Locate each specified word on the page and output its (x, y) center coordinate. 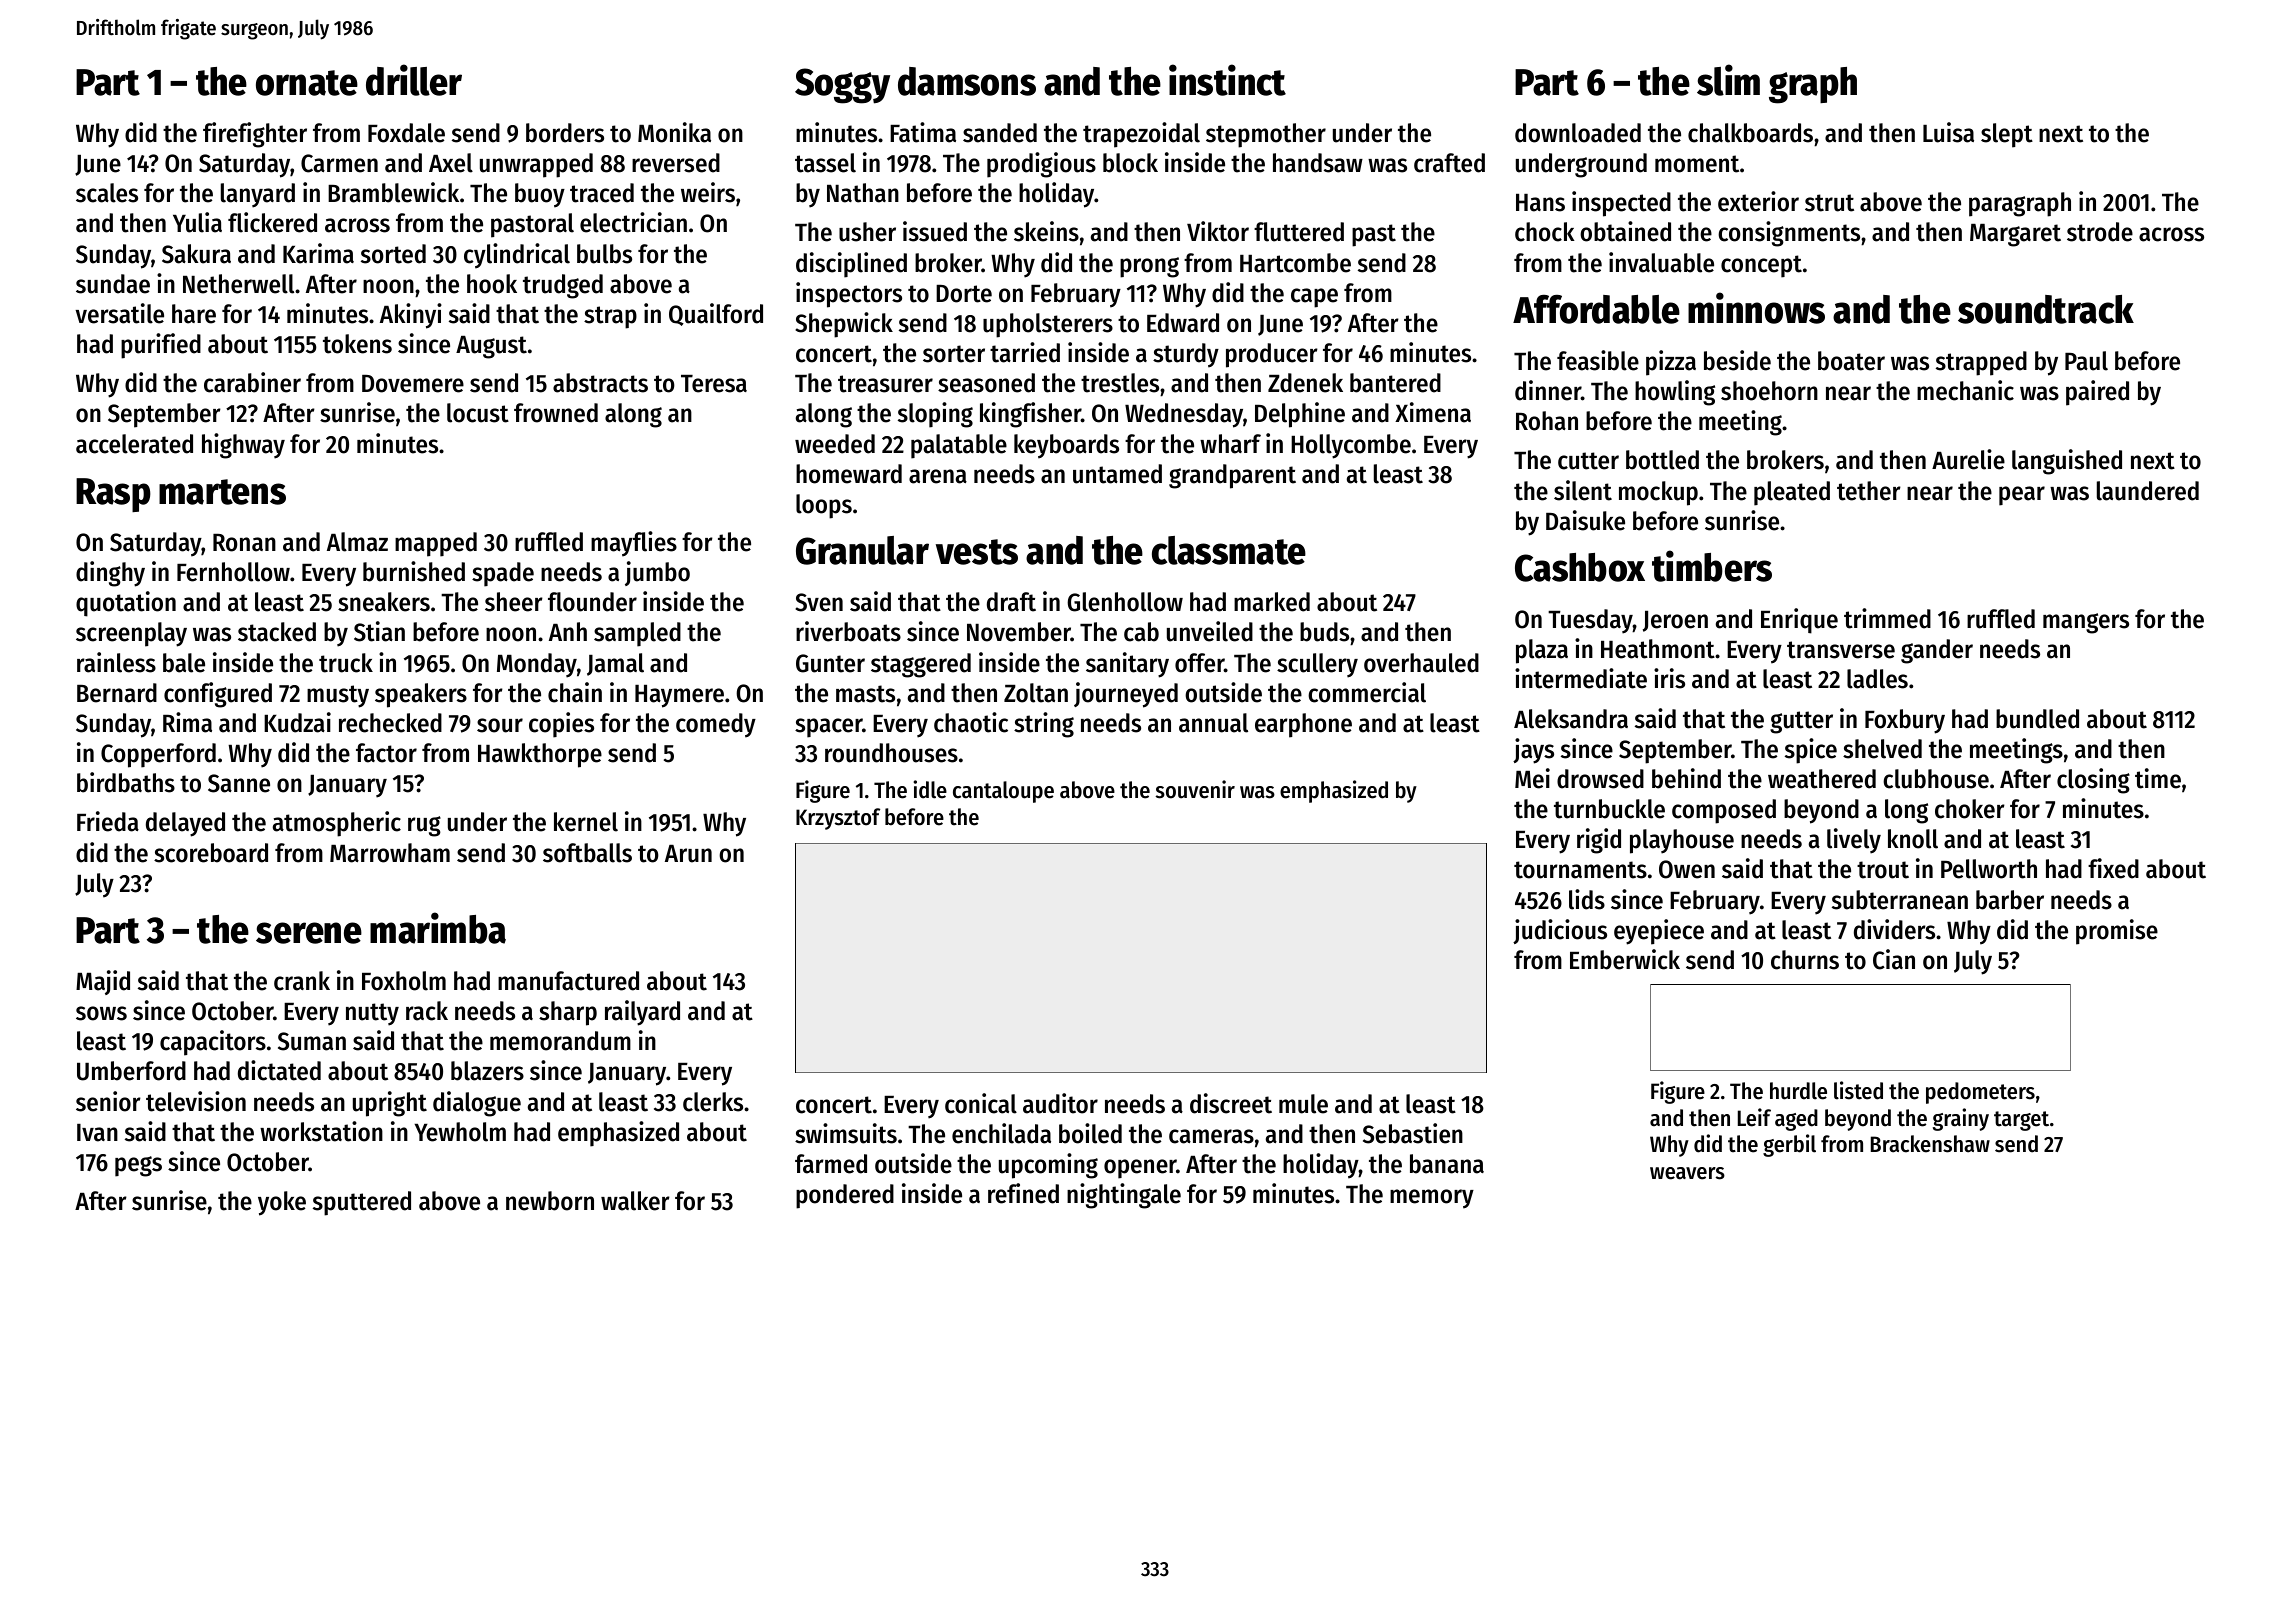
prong (1149, 267)
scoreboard (211, 853)
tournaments (1580, 870)
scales (107, 193)
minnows (1756, 308)
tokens (357, 344)
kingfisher (1030, 415)
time (2158, 778)
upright (390, 1104)
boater (1851, 361)
